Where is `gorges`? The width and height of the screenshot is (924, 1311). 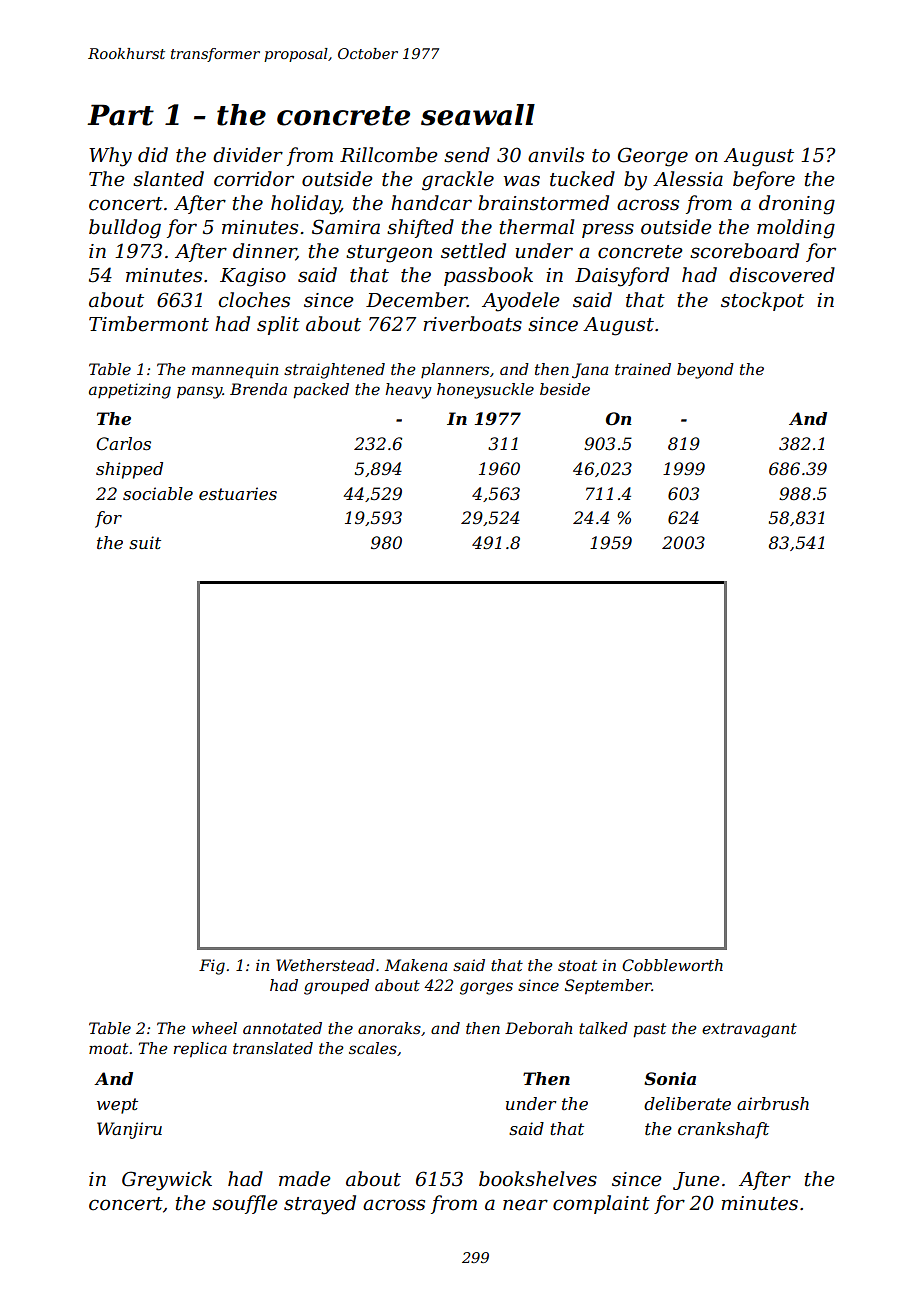 gorges is located at coordinates (486, 988).
